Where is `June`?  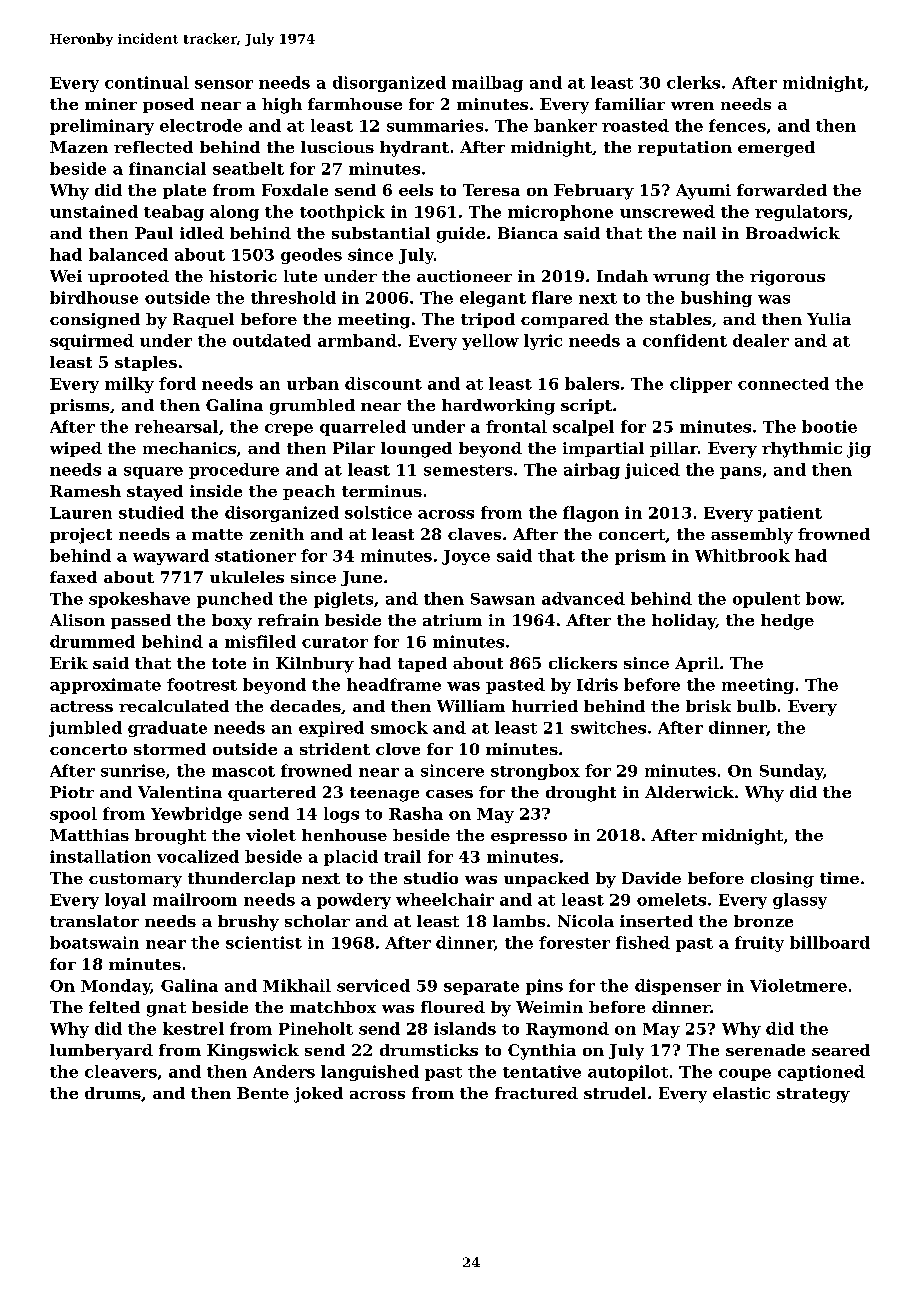 June is located at coordinates (361, 578).
